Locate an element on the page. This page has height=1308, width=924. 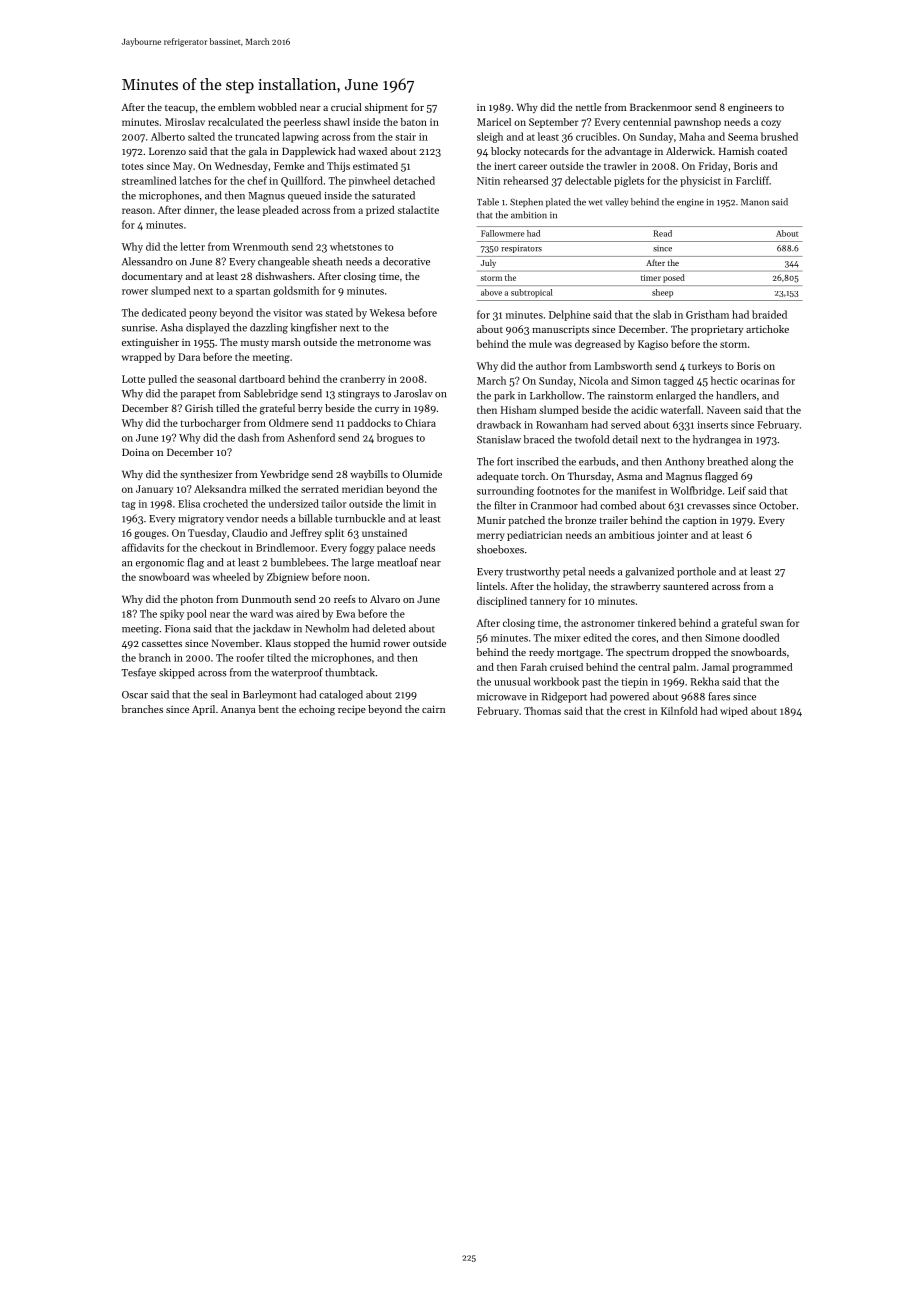
teacup is located at coordinates (180, 109).
